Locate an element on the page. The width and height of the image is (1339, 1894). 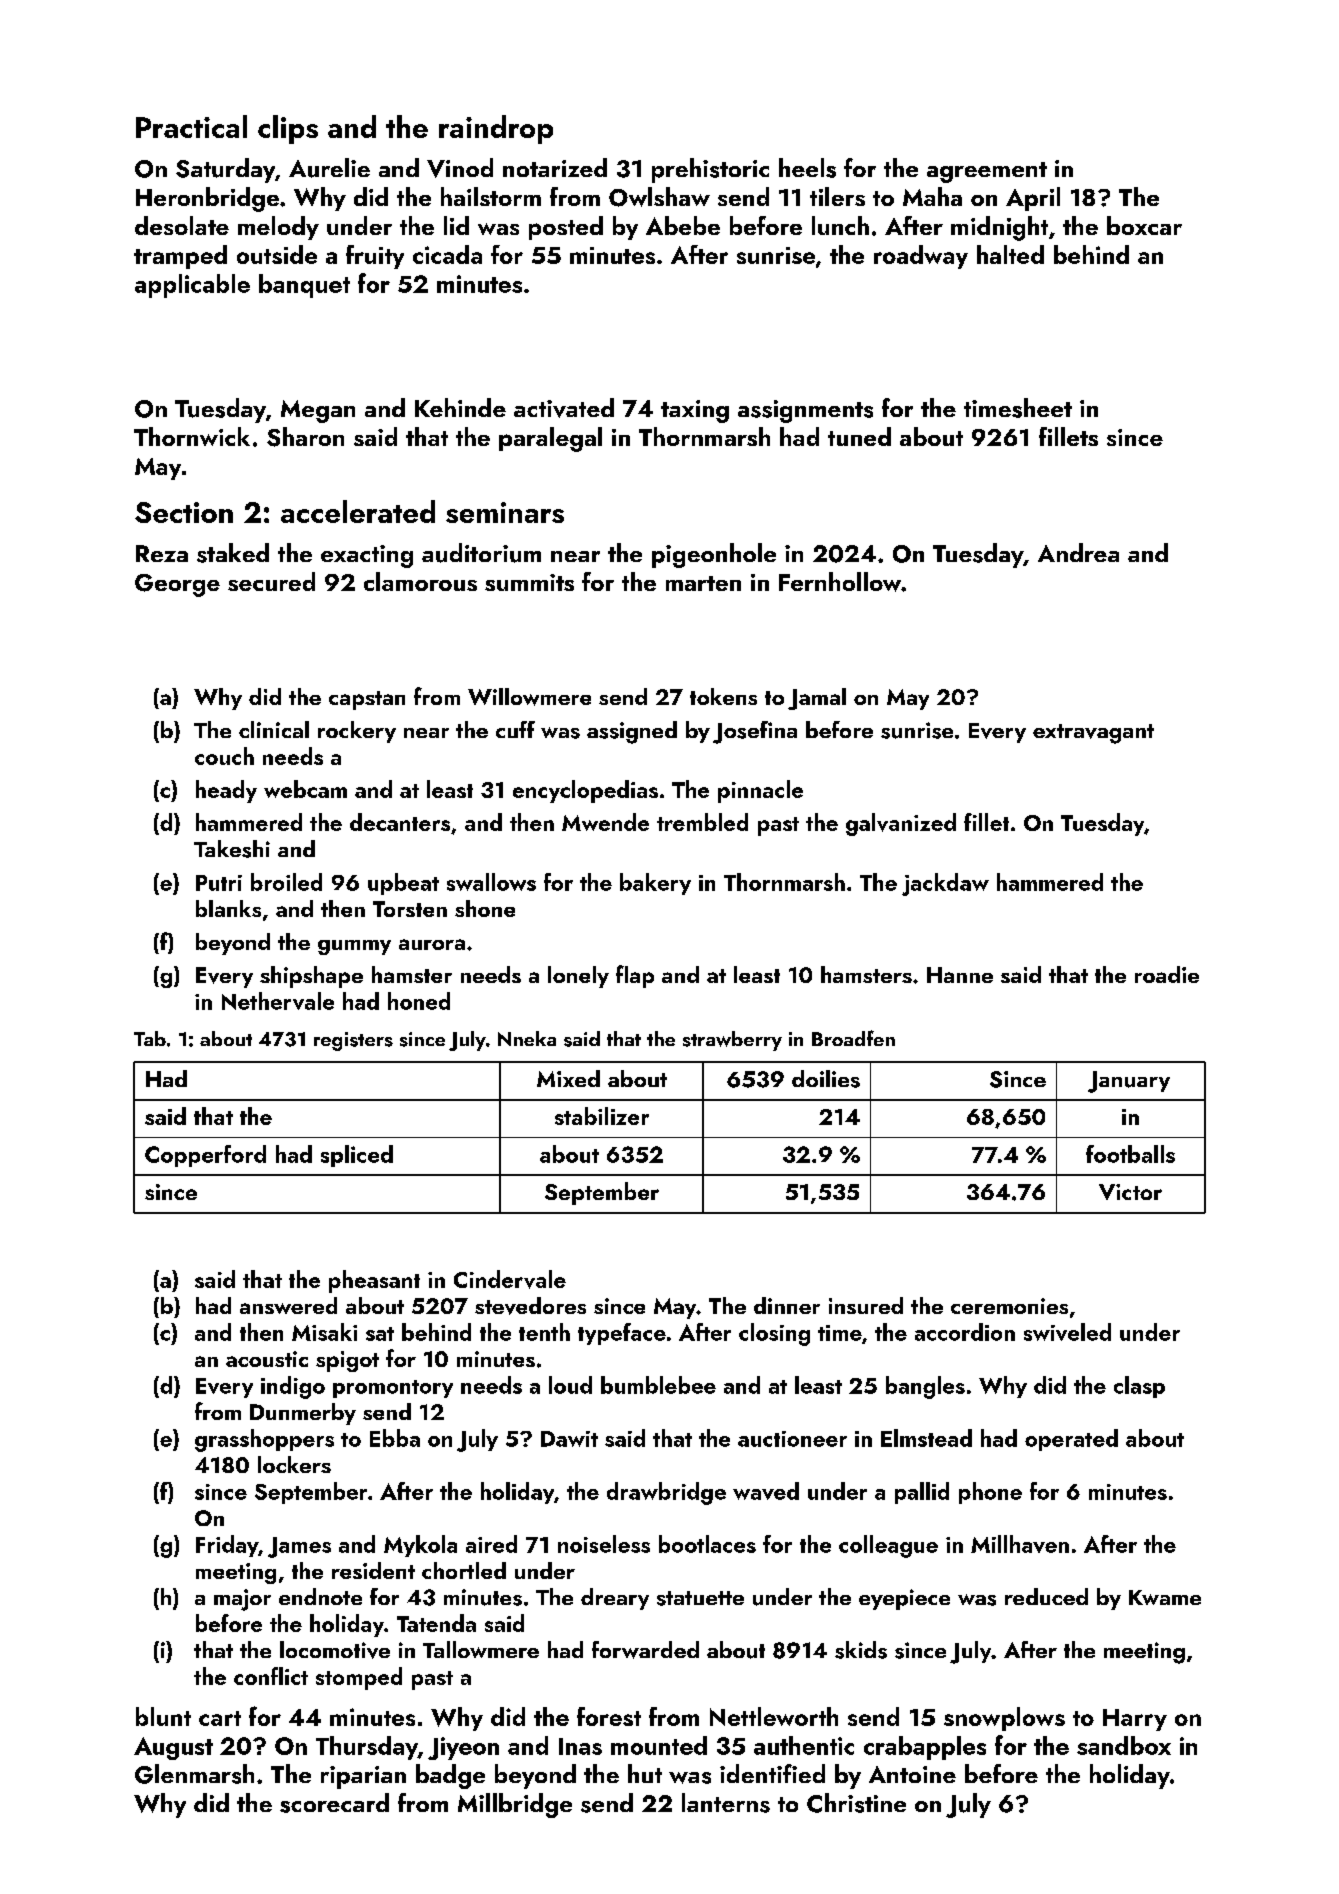
major is located at coordinates (242, 1600).
